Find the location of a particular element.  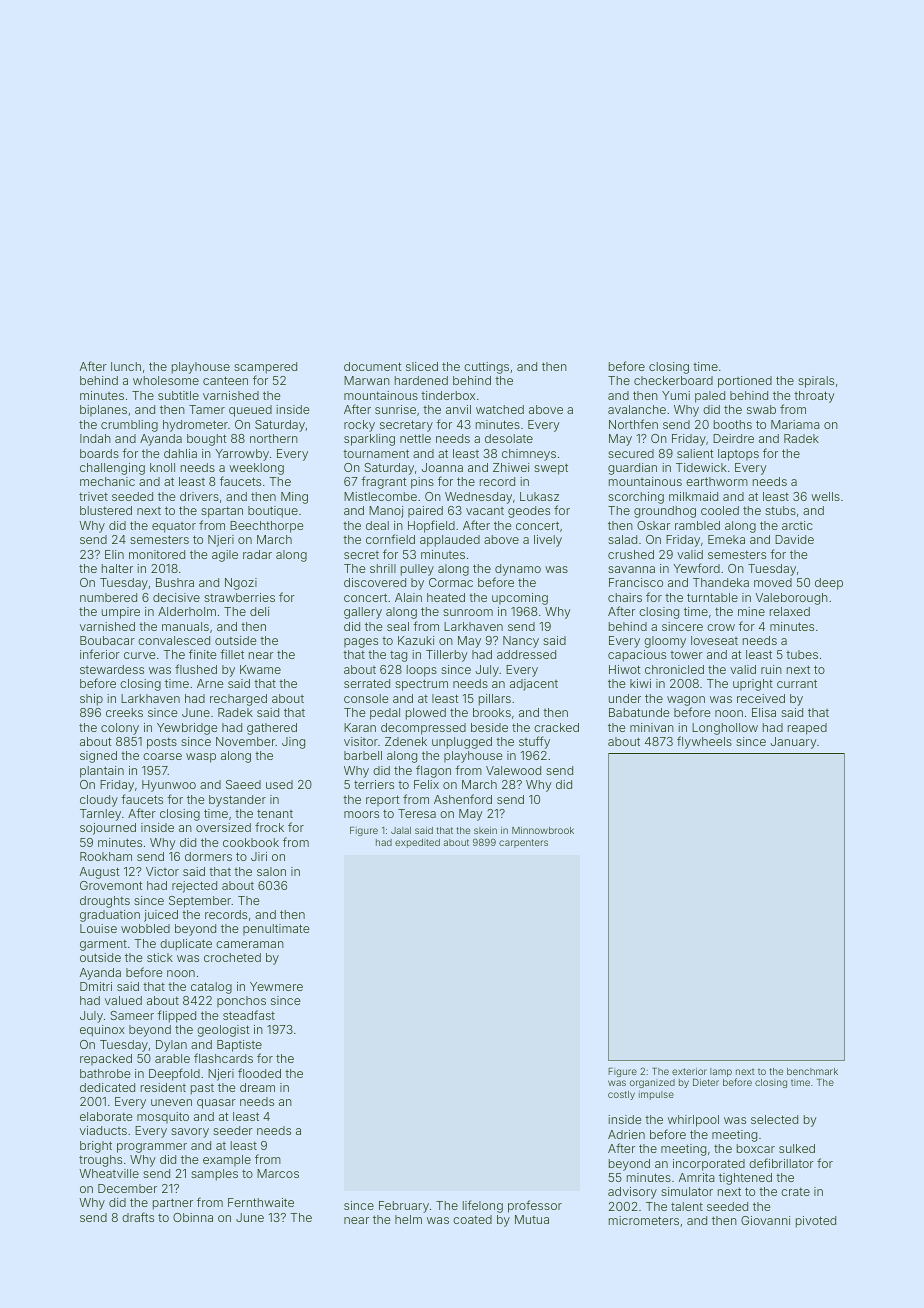

sliced is located at coordinates (422, 366).
